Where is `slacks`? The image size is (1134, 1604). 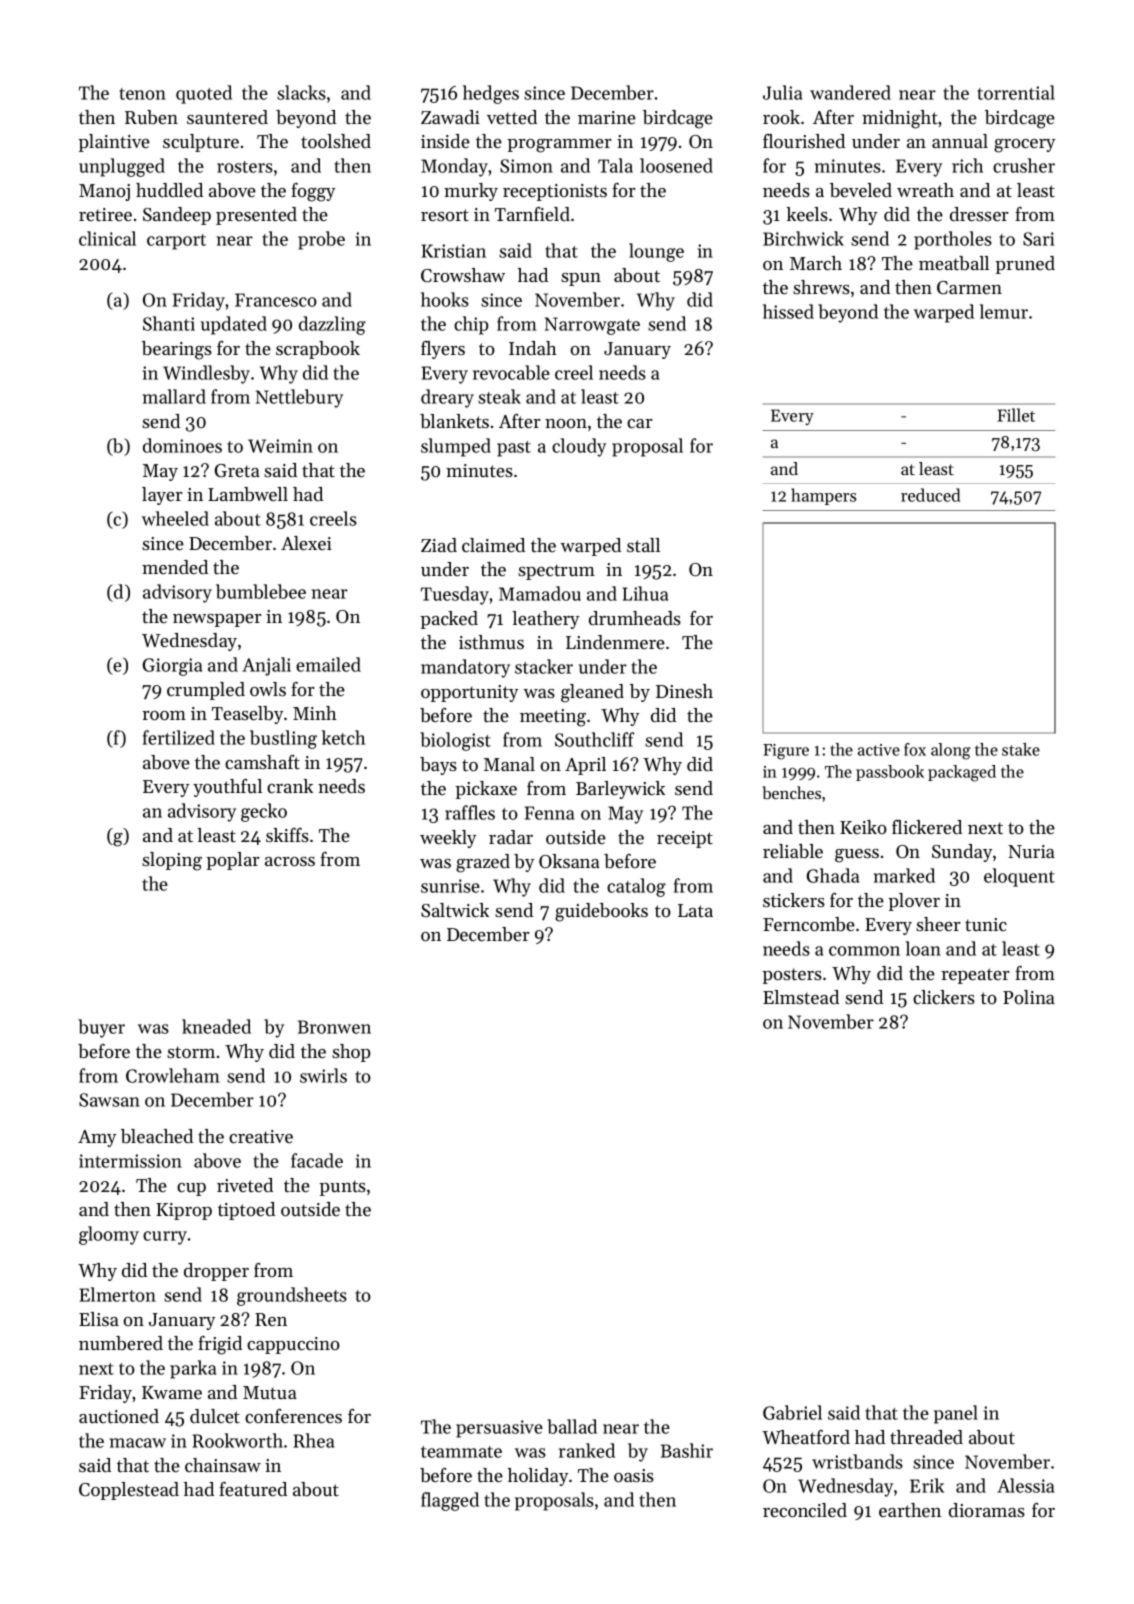 slacks is located at coordinates (301, 92).
